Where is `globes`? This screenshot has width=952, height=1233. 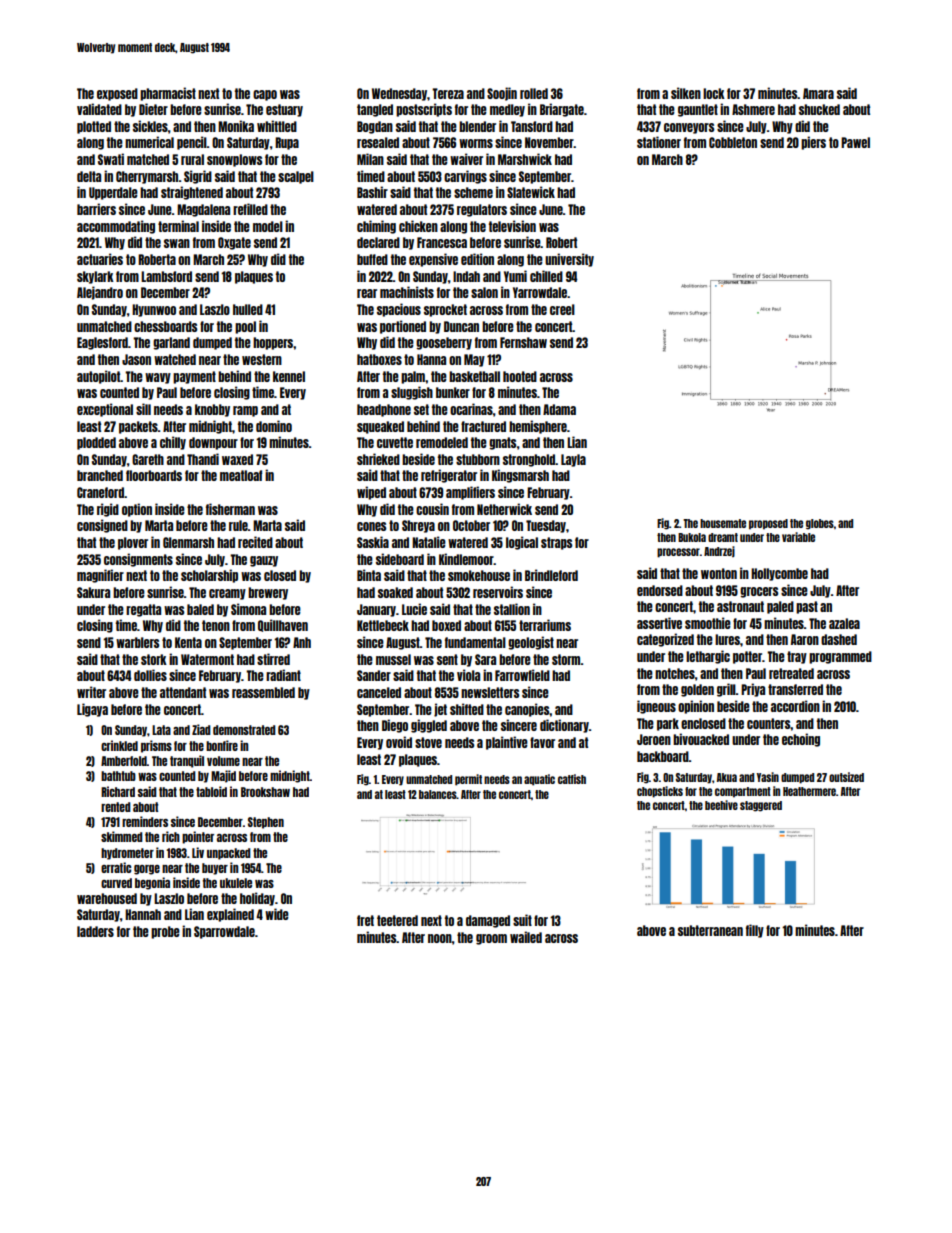
globes is located at coordinates (820, 524).
